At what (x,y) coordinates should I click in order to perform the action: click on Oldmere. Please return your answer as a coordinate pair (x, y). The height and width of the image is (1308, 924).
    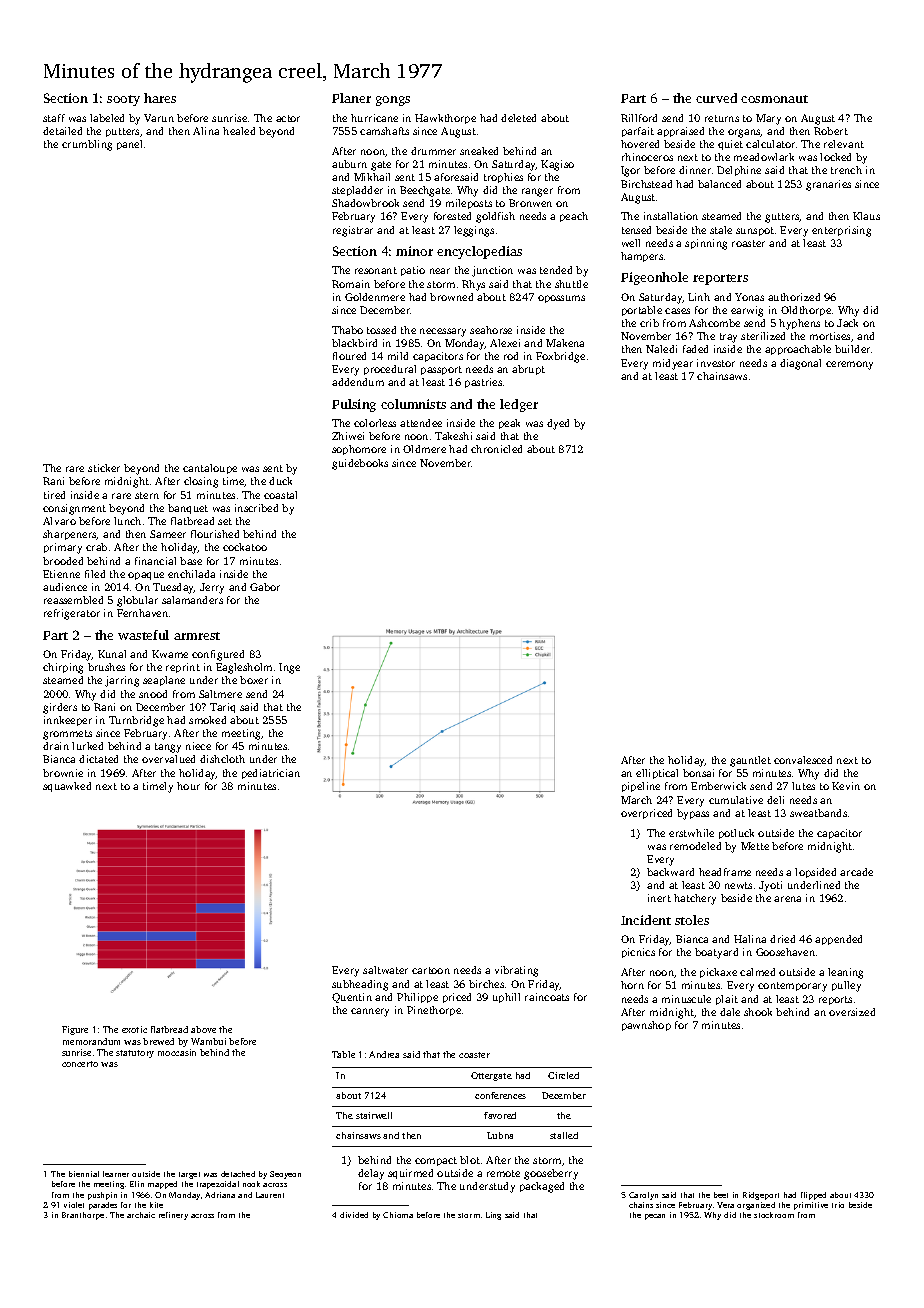
    Looking at the image, I should click on (424, 449).
